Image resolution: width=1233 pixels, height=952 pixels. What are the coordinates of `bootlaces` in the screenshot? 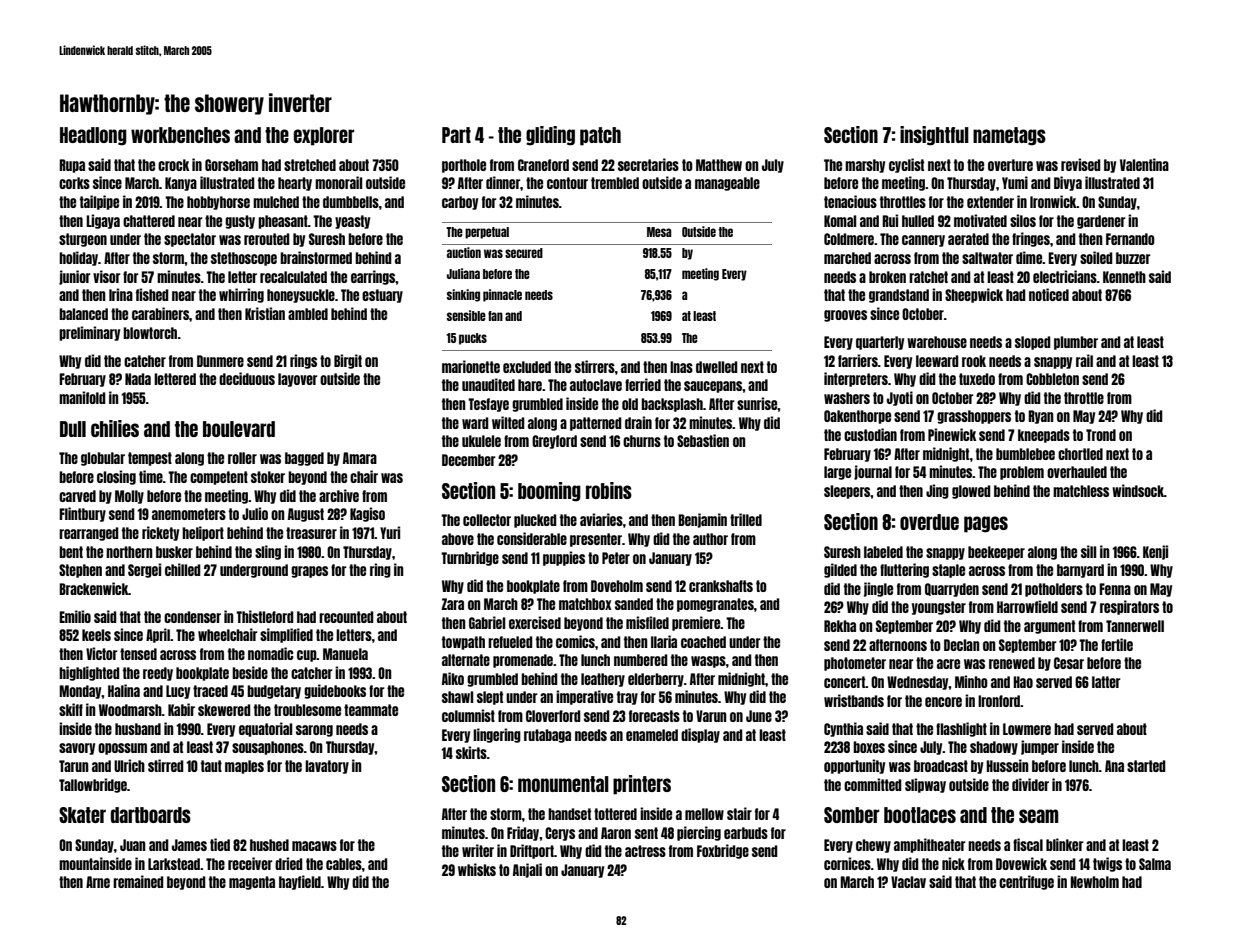 It's located at (920, 815).
